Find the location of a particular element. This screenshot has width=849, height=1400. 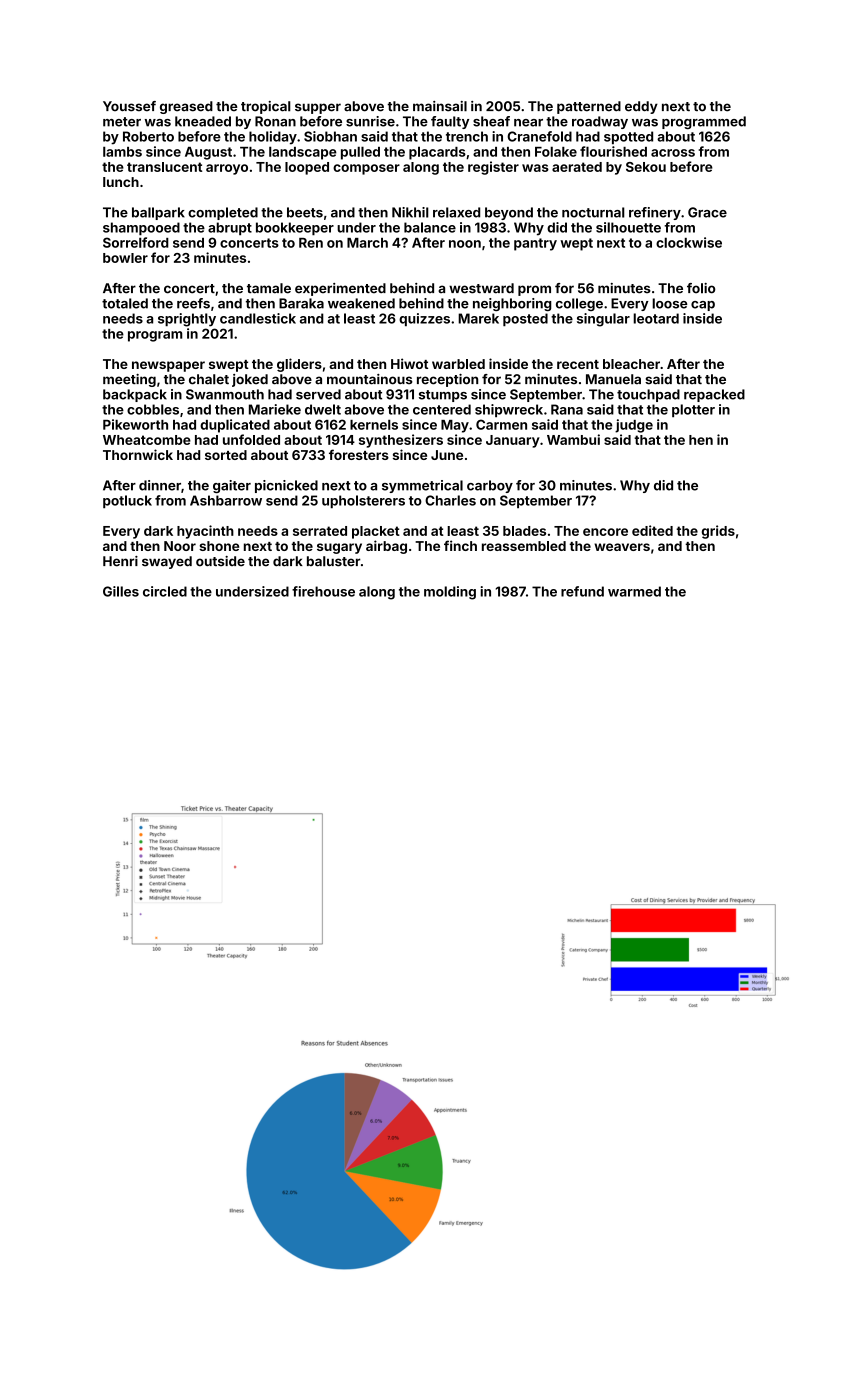

Marieke is located at coordinates (275, 409).
